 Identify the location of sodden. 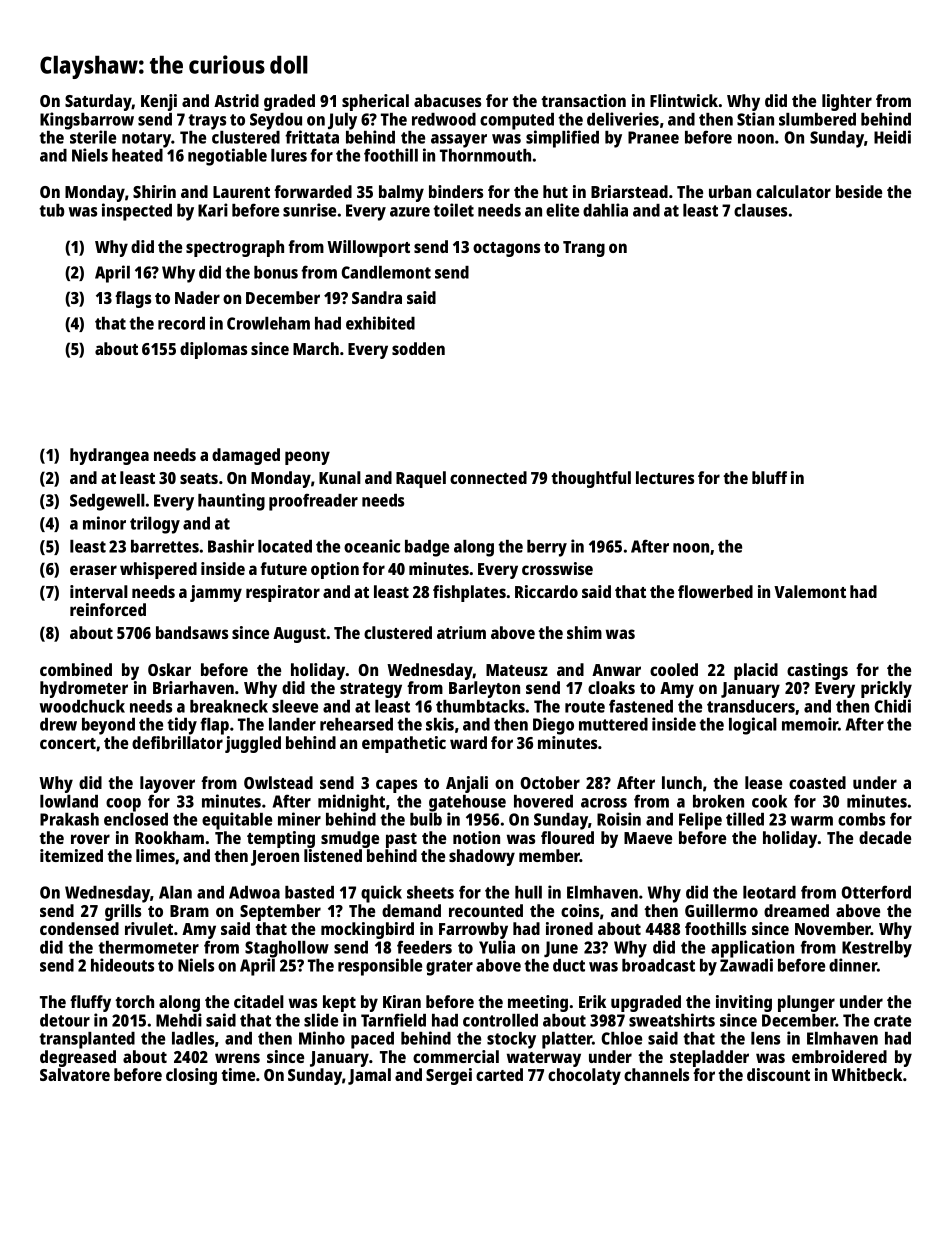
(418, 348).
